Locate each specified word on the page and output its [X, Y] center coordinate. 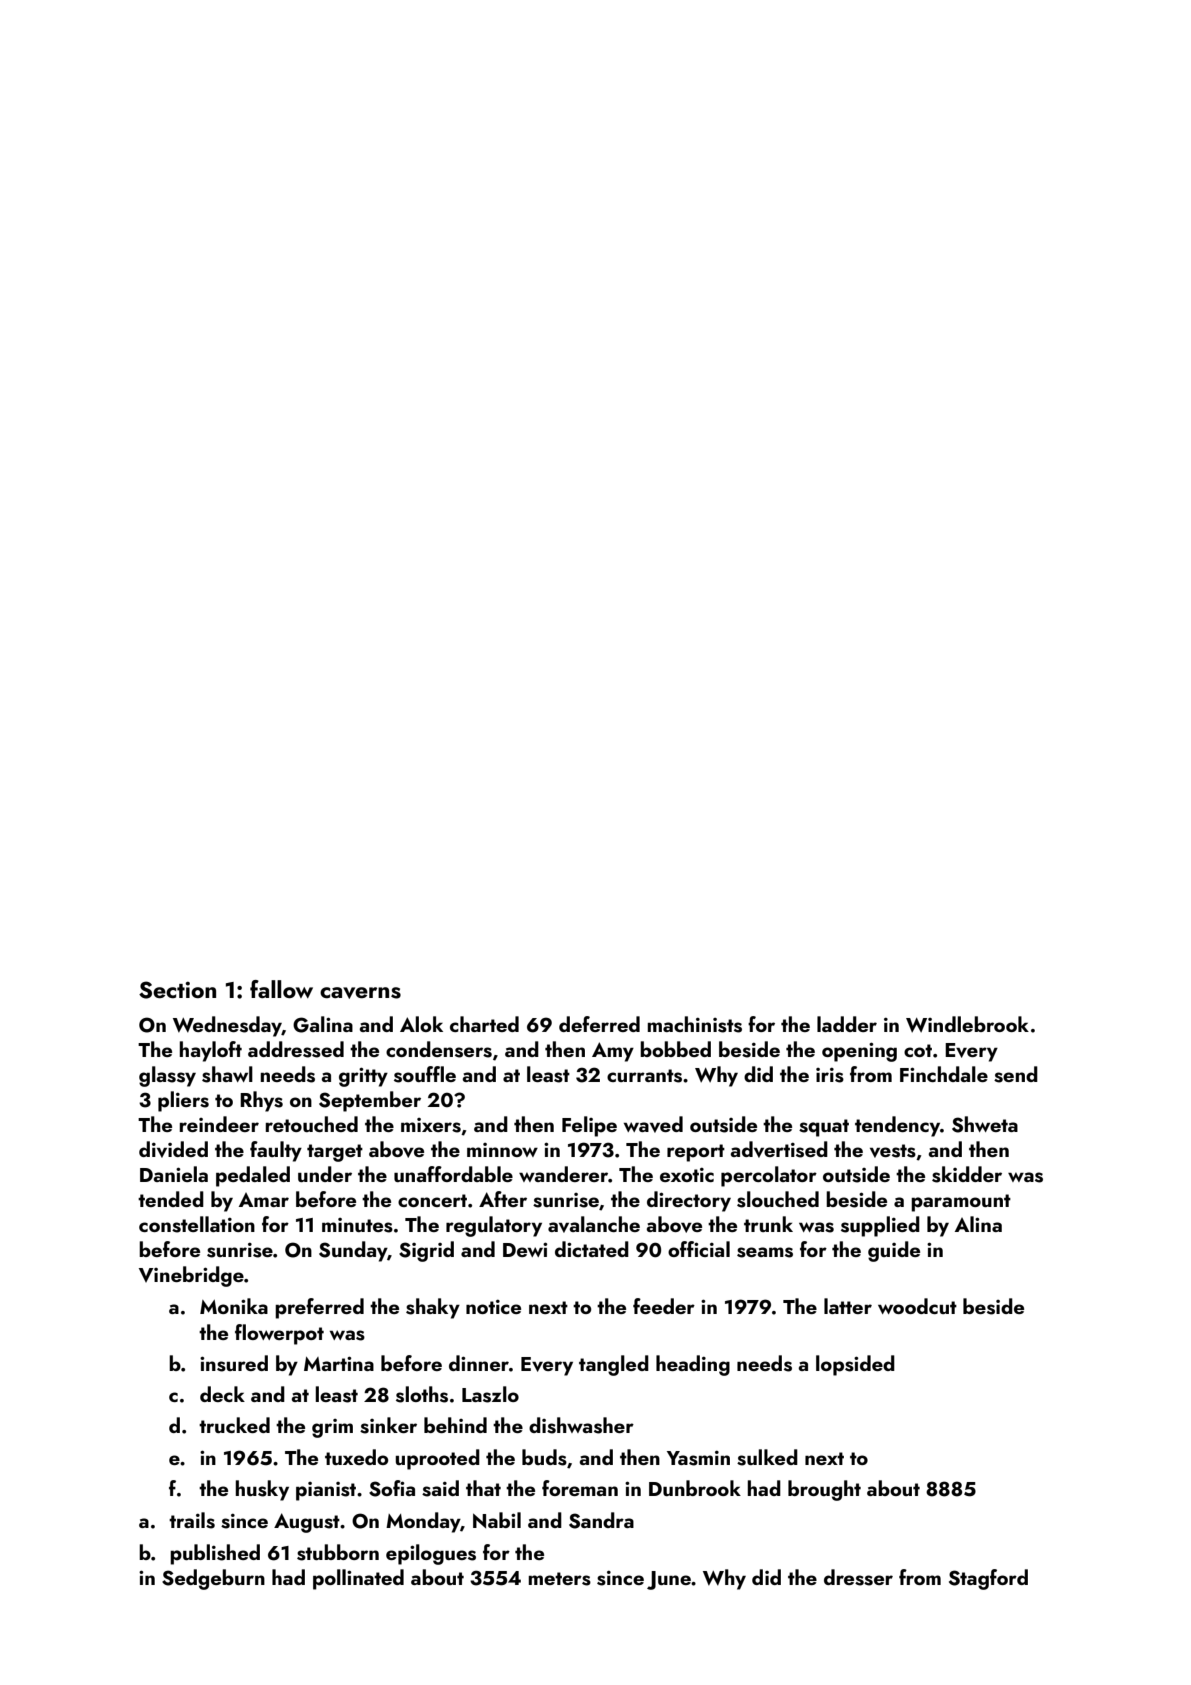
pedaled [253, 1176]
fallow [281, 989]
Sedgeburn [213, 1579]
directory [689, 1201]
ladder [847, 1024]
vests [893, 1151]
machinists [695, 1024]
